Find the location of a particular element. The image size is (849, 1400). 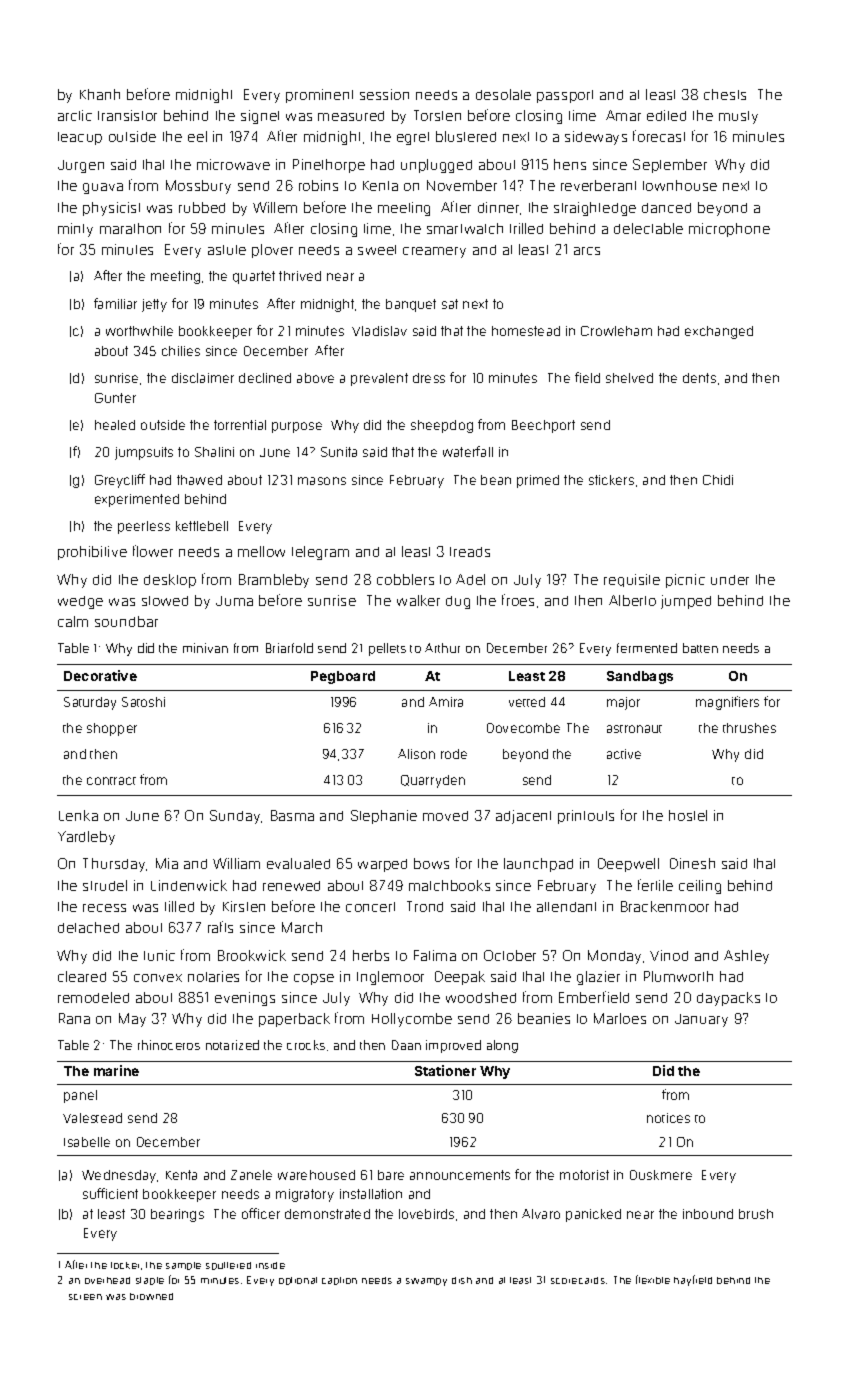

Pinethorpe is located at coordinates (329, 166).
